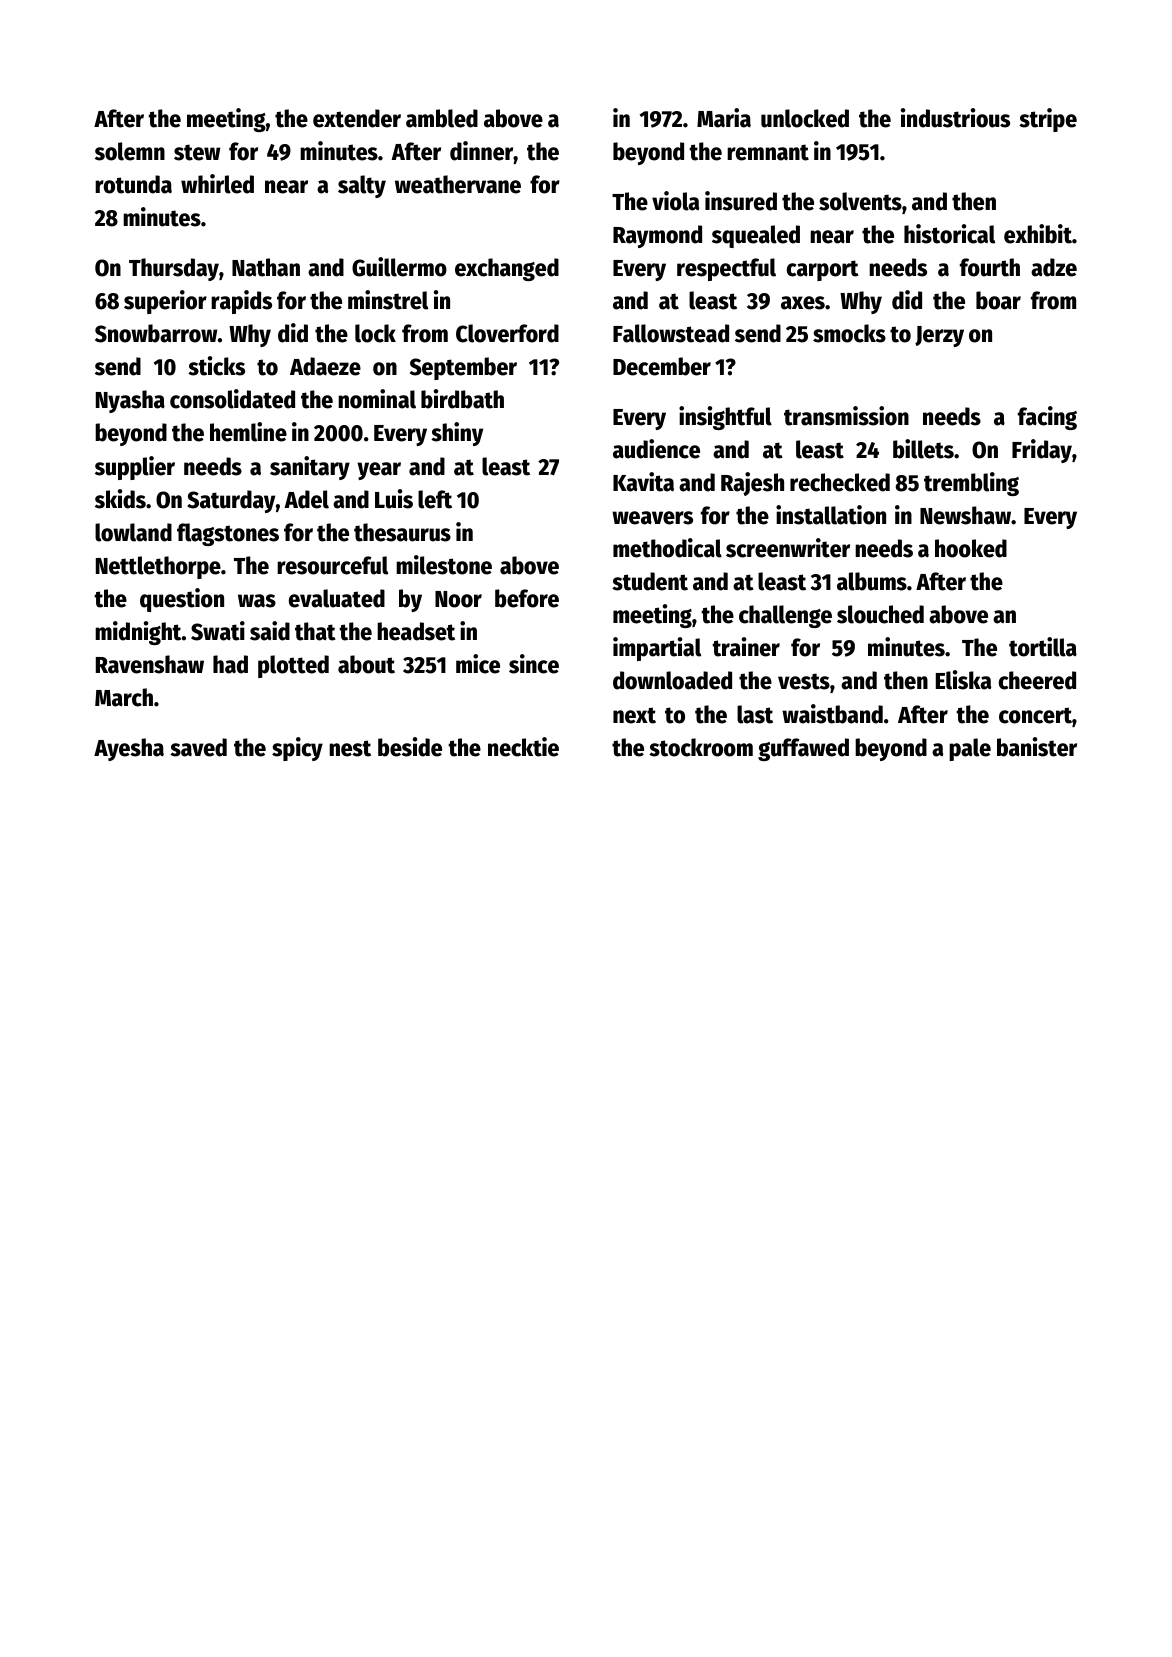 The width and height of the screenshot is (1172, 1657). Describe the element at coordinates (939, 336) in the screenshot. I see `Jerzy` at that location.
